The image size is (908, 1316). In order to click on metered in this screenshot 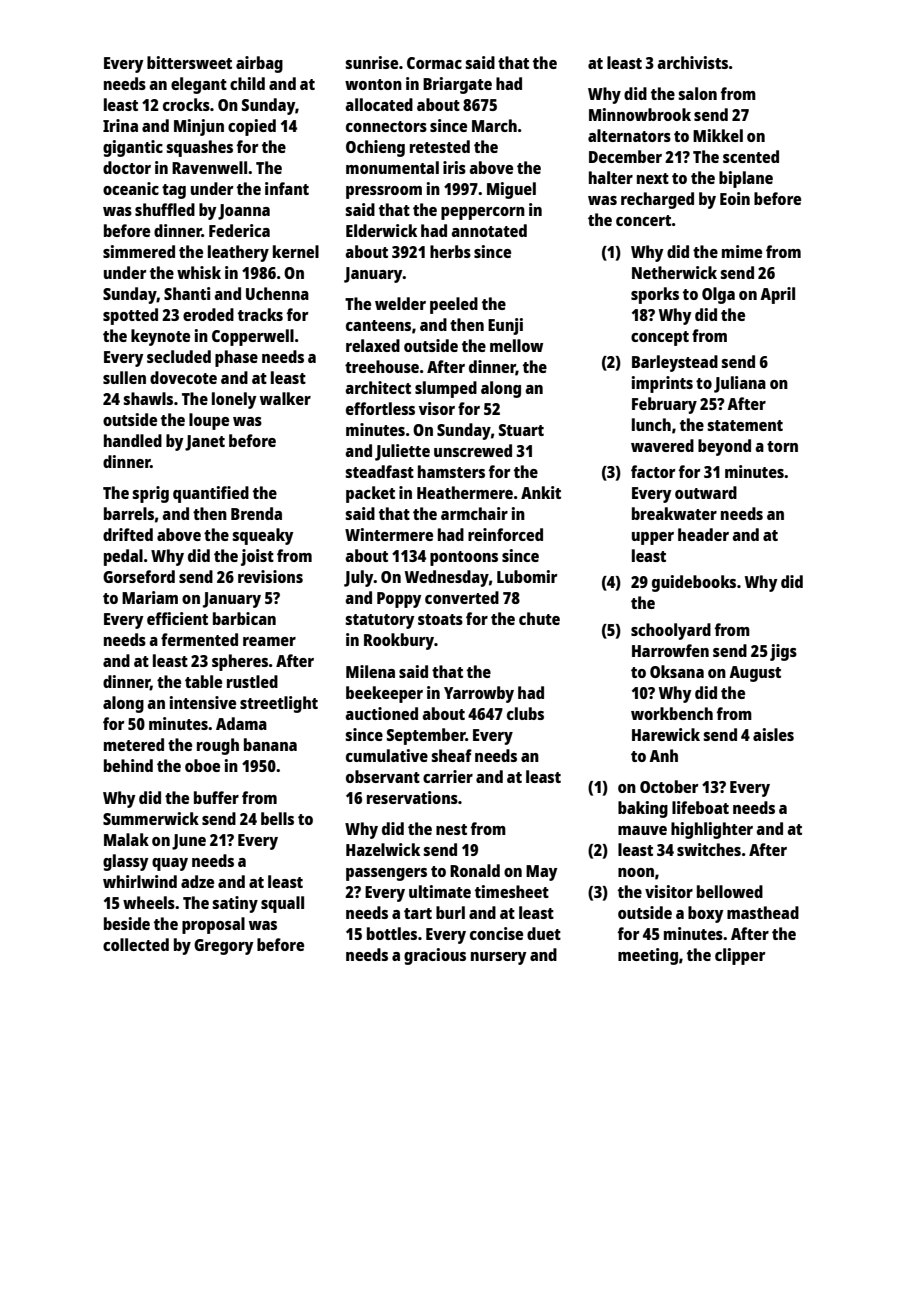, I will do `click(134, 744)`.
